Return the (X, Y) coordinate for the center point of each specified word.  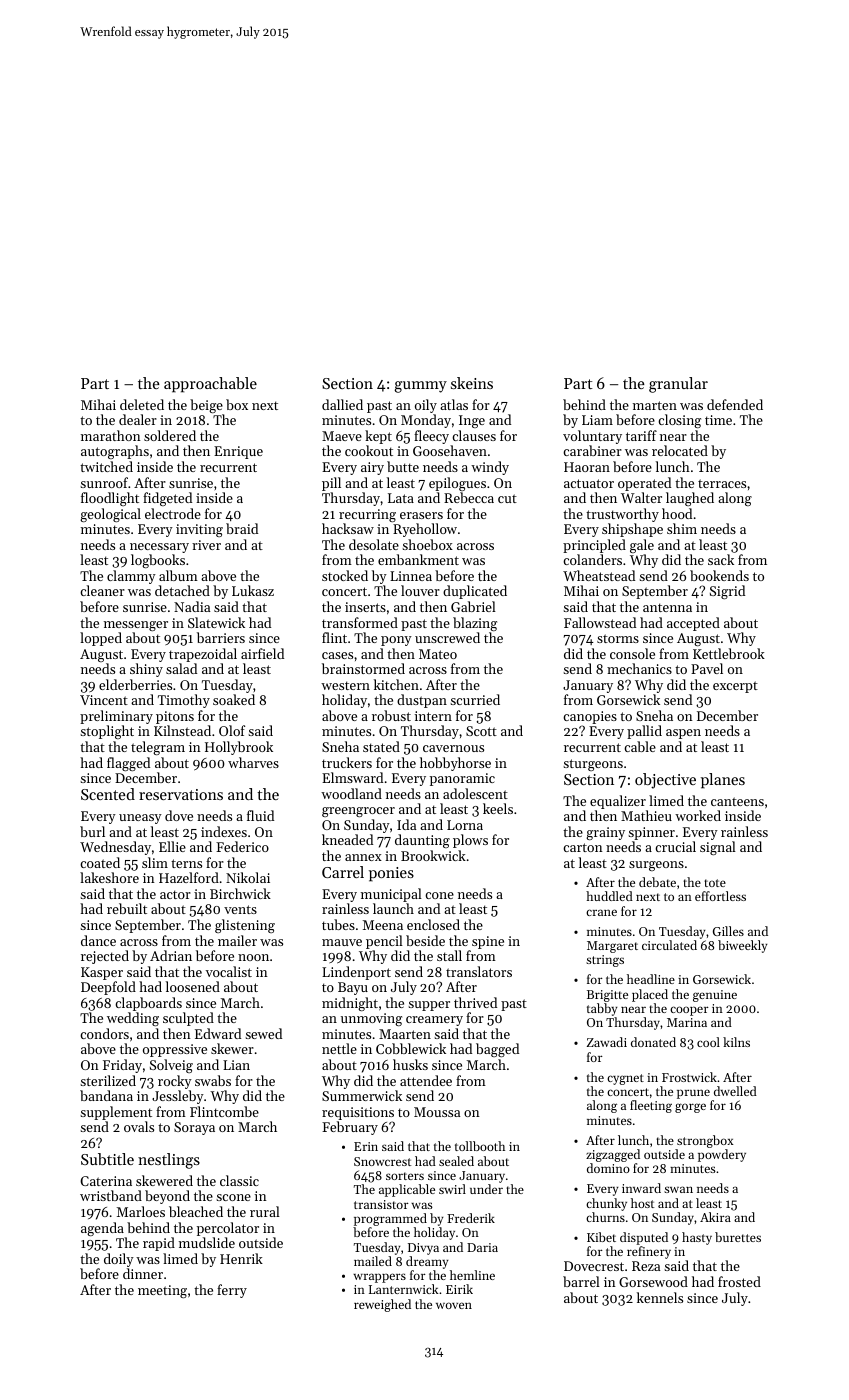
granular (678, 385)
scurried (475, 699)
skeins (472, 383)
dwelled (735, 1091)
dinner (143, 1273)
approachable (210, 385)
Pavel (707, 668)
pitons (175, 717)
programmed (390, 1219)
